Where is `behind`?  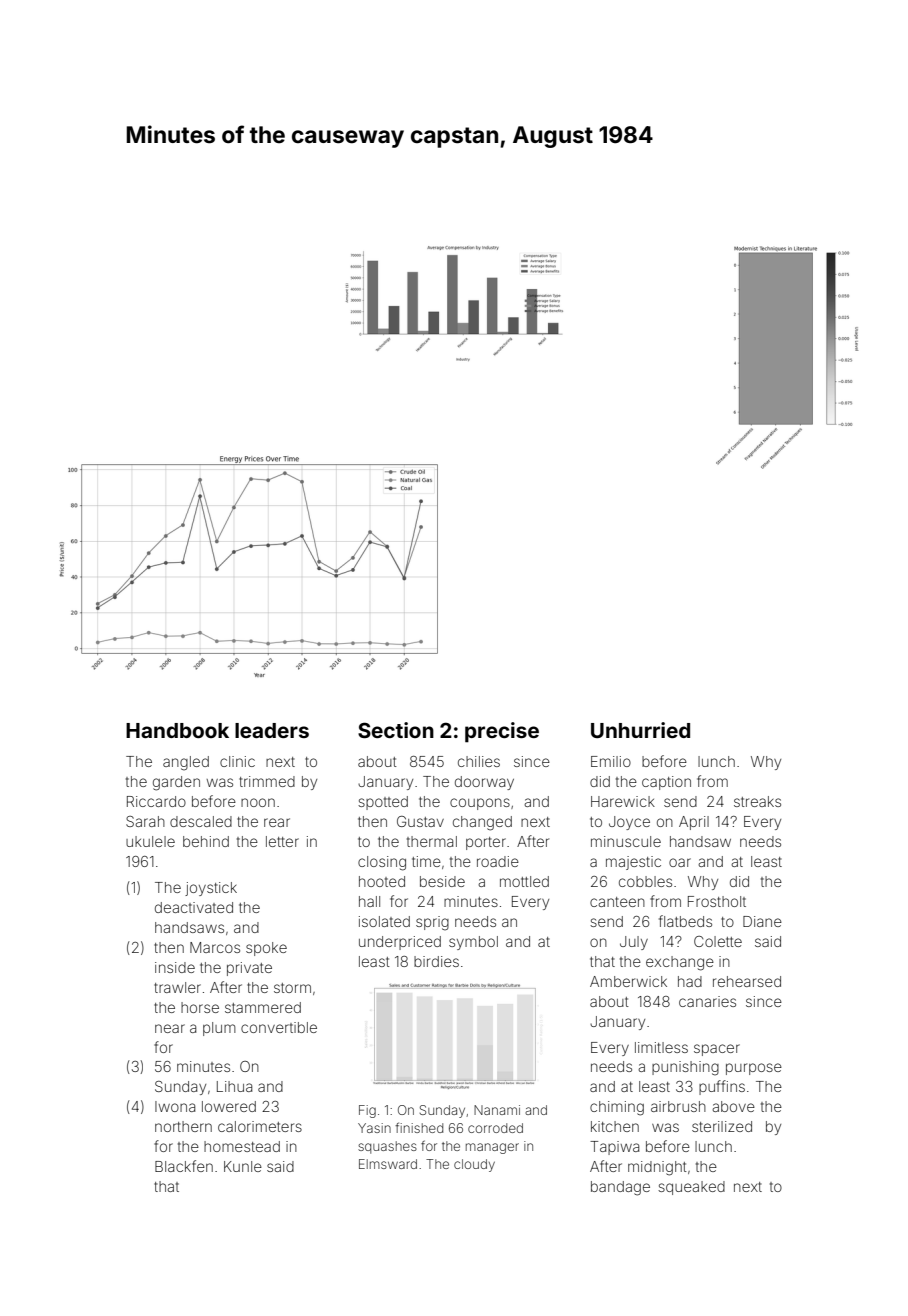 behind is located at coordinates (206, 841).
